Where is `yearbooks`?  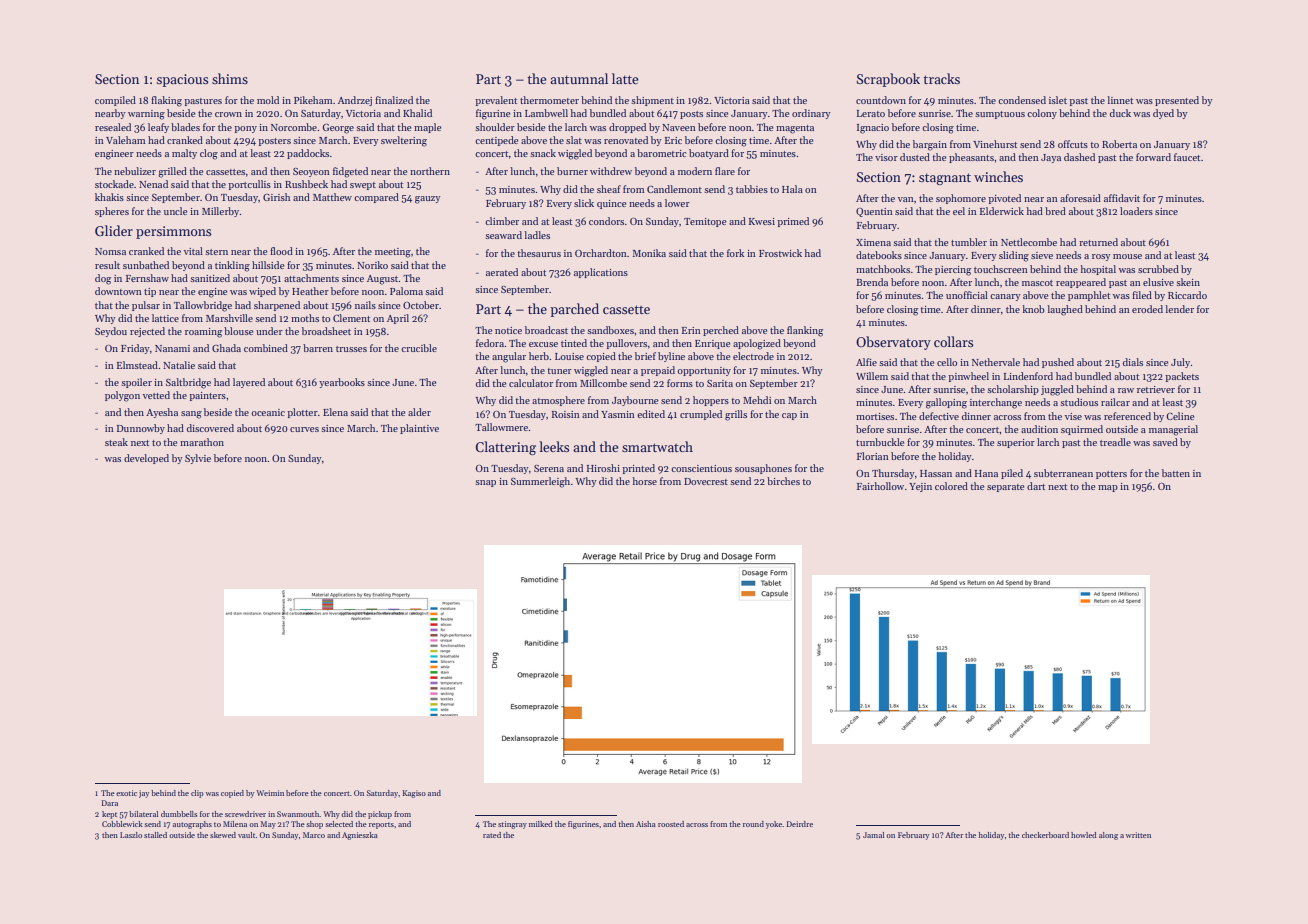 yearbooks is located at coordinates (342, 383).
